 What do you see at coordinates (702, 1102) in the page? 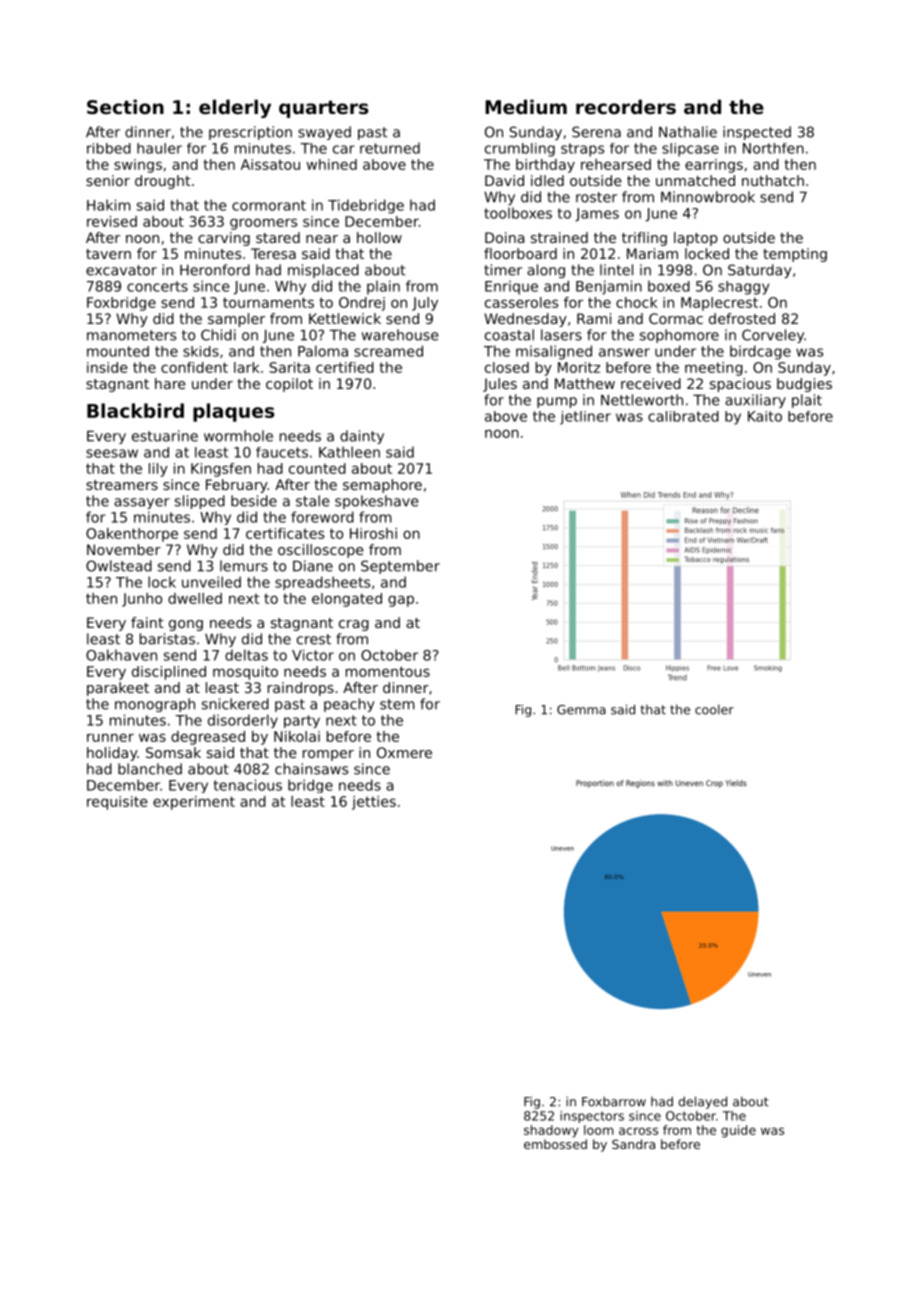
I see `delayed` at bounding box center [702, 1102].
